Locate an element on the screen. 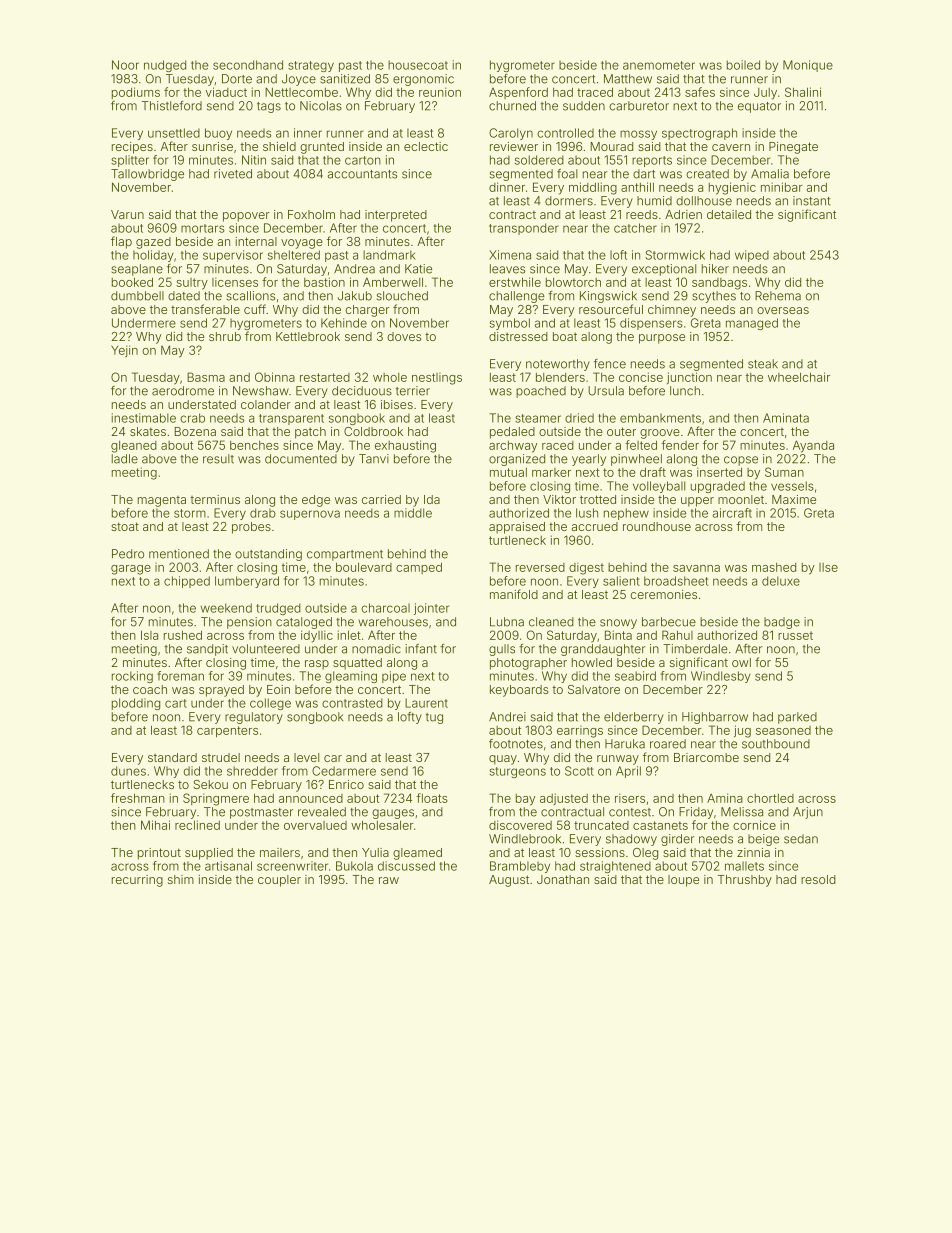  gulls is located at coordinates (502, 650).
